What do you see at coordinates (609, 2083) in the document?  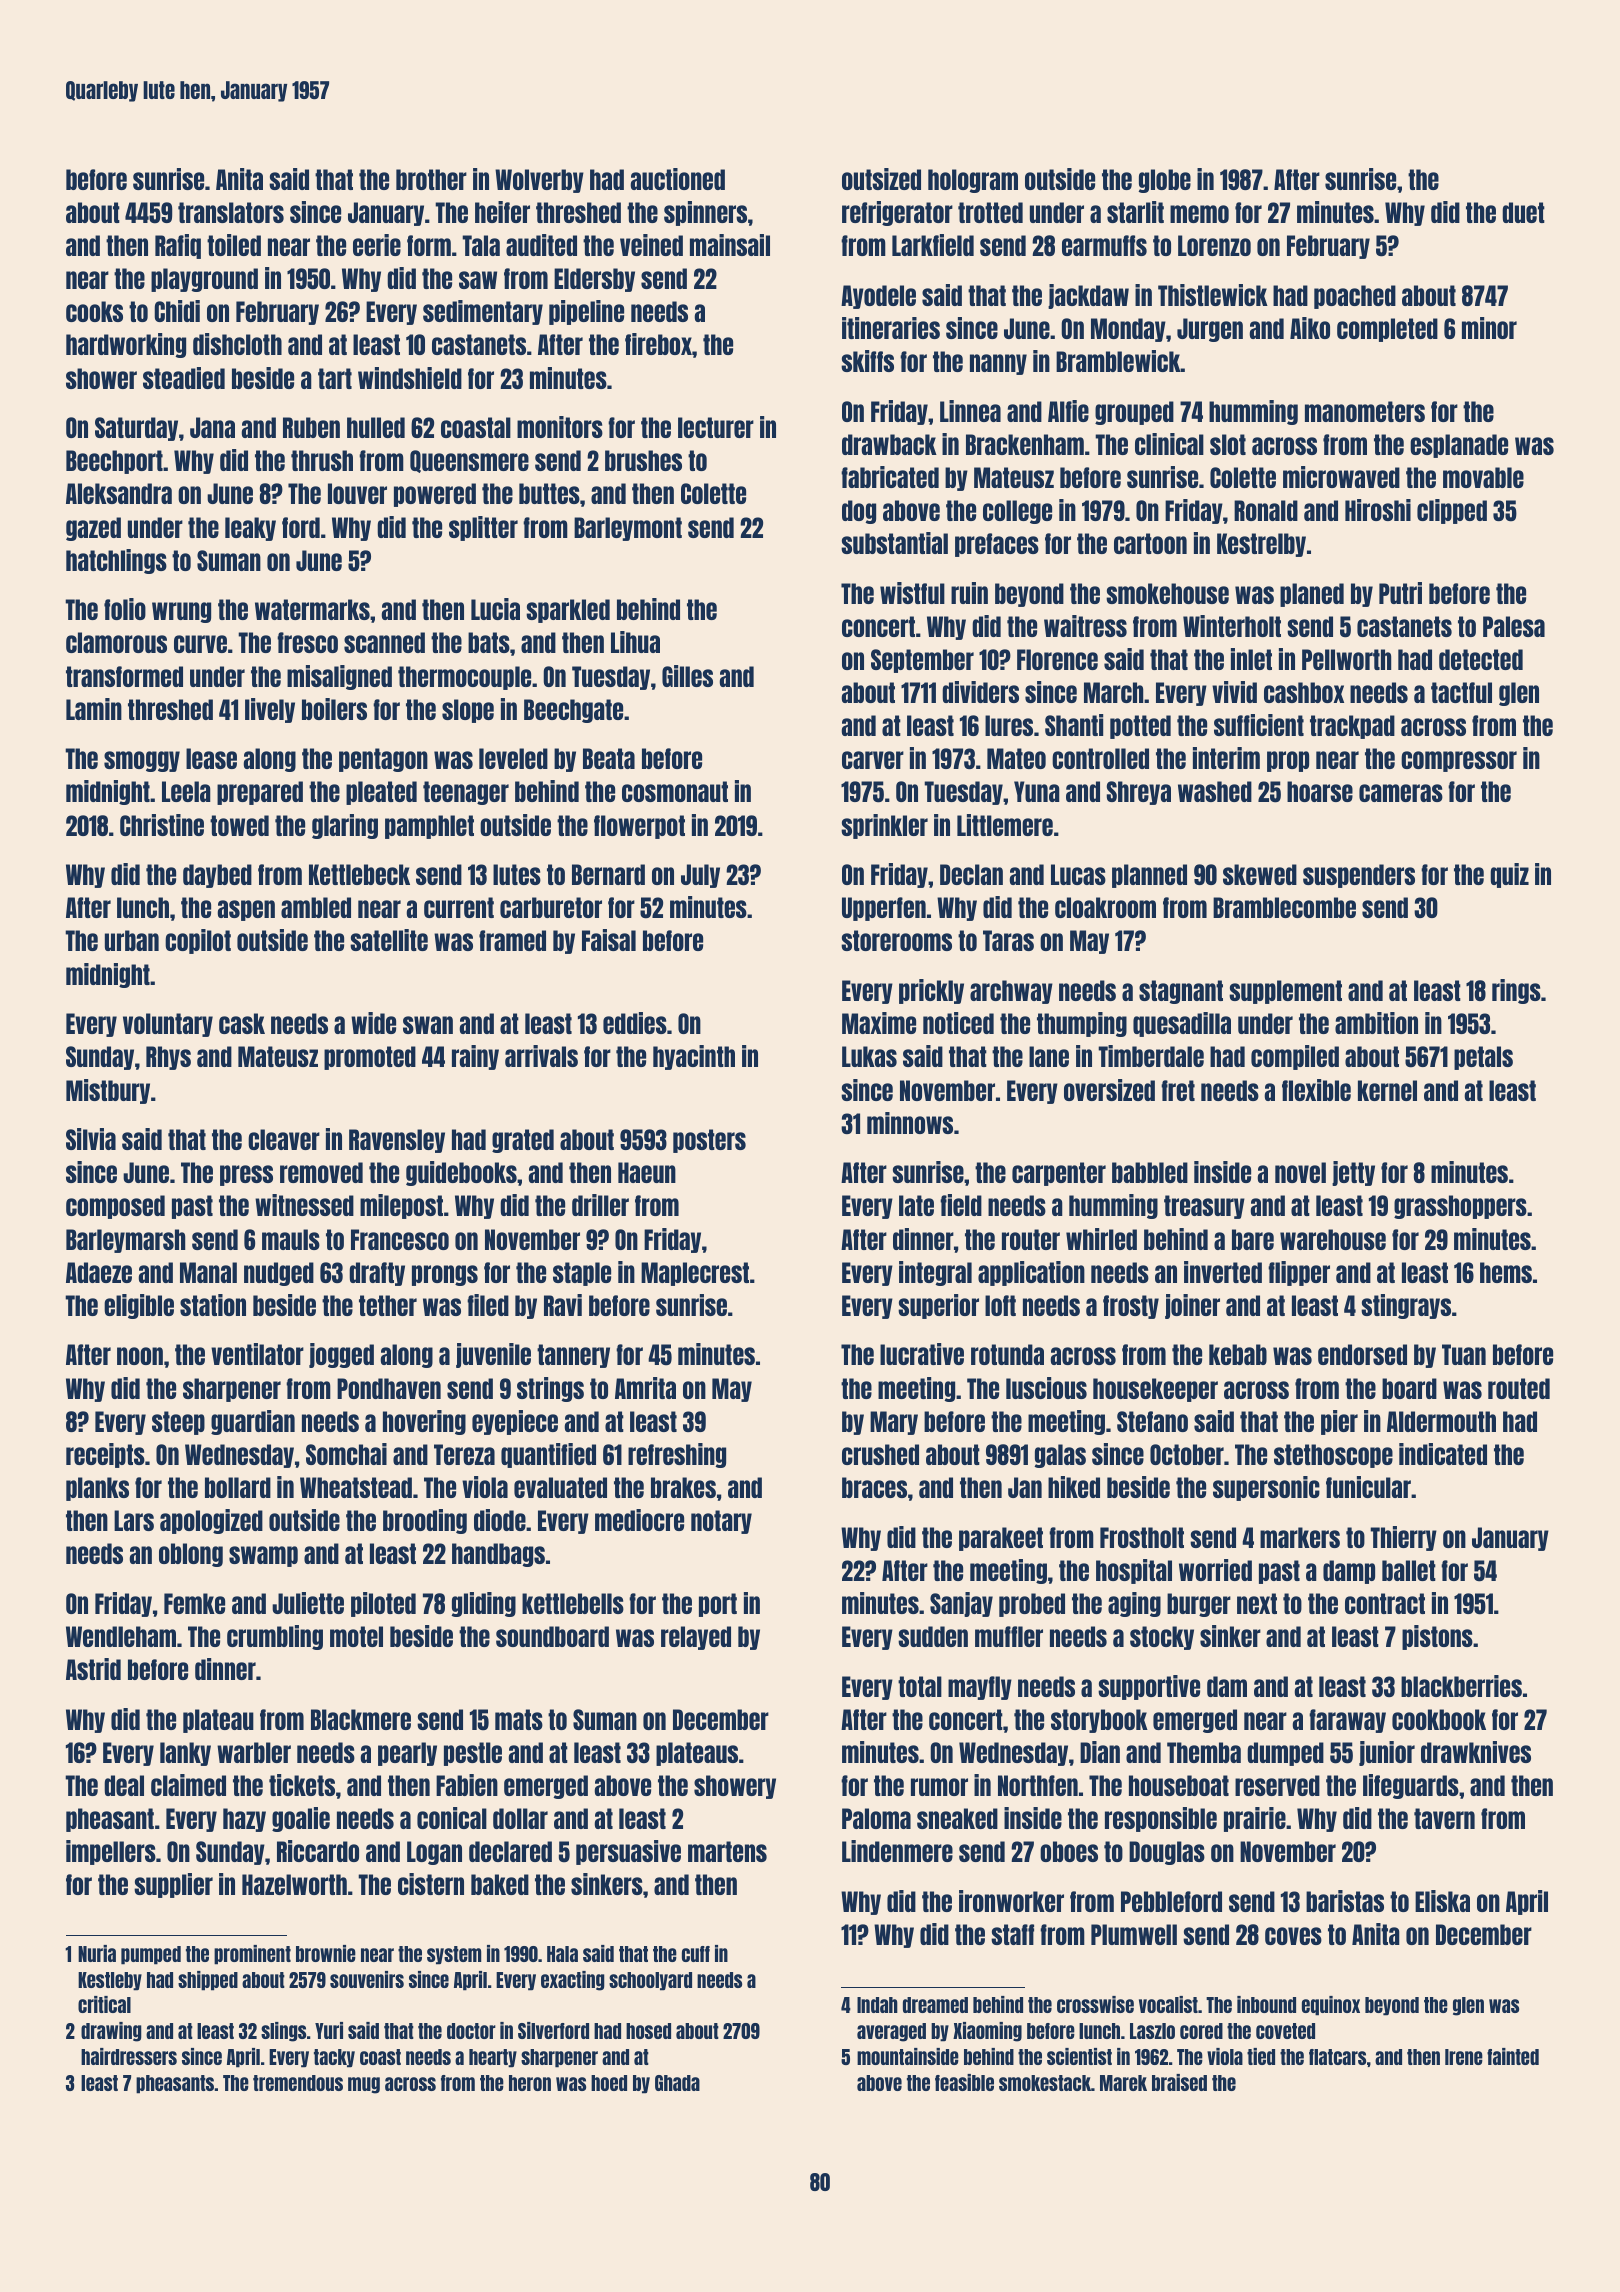 I see `hoed` at bounding box center [609, 2083].
